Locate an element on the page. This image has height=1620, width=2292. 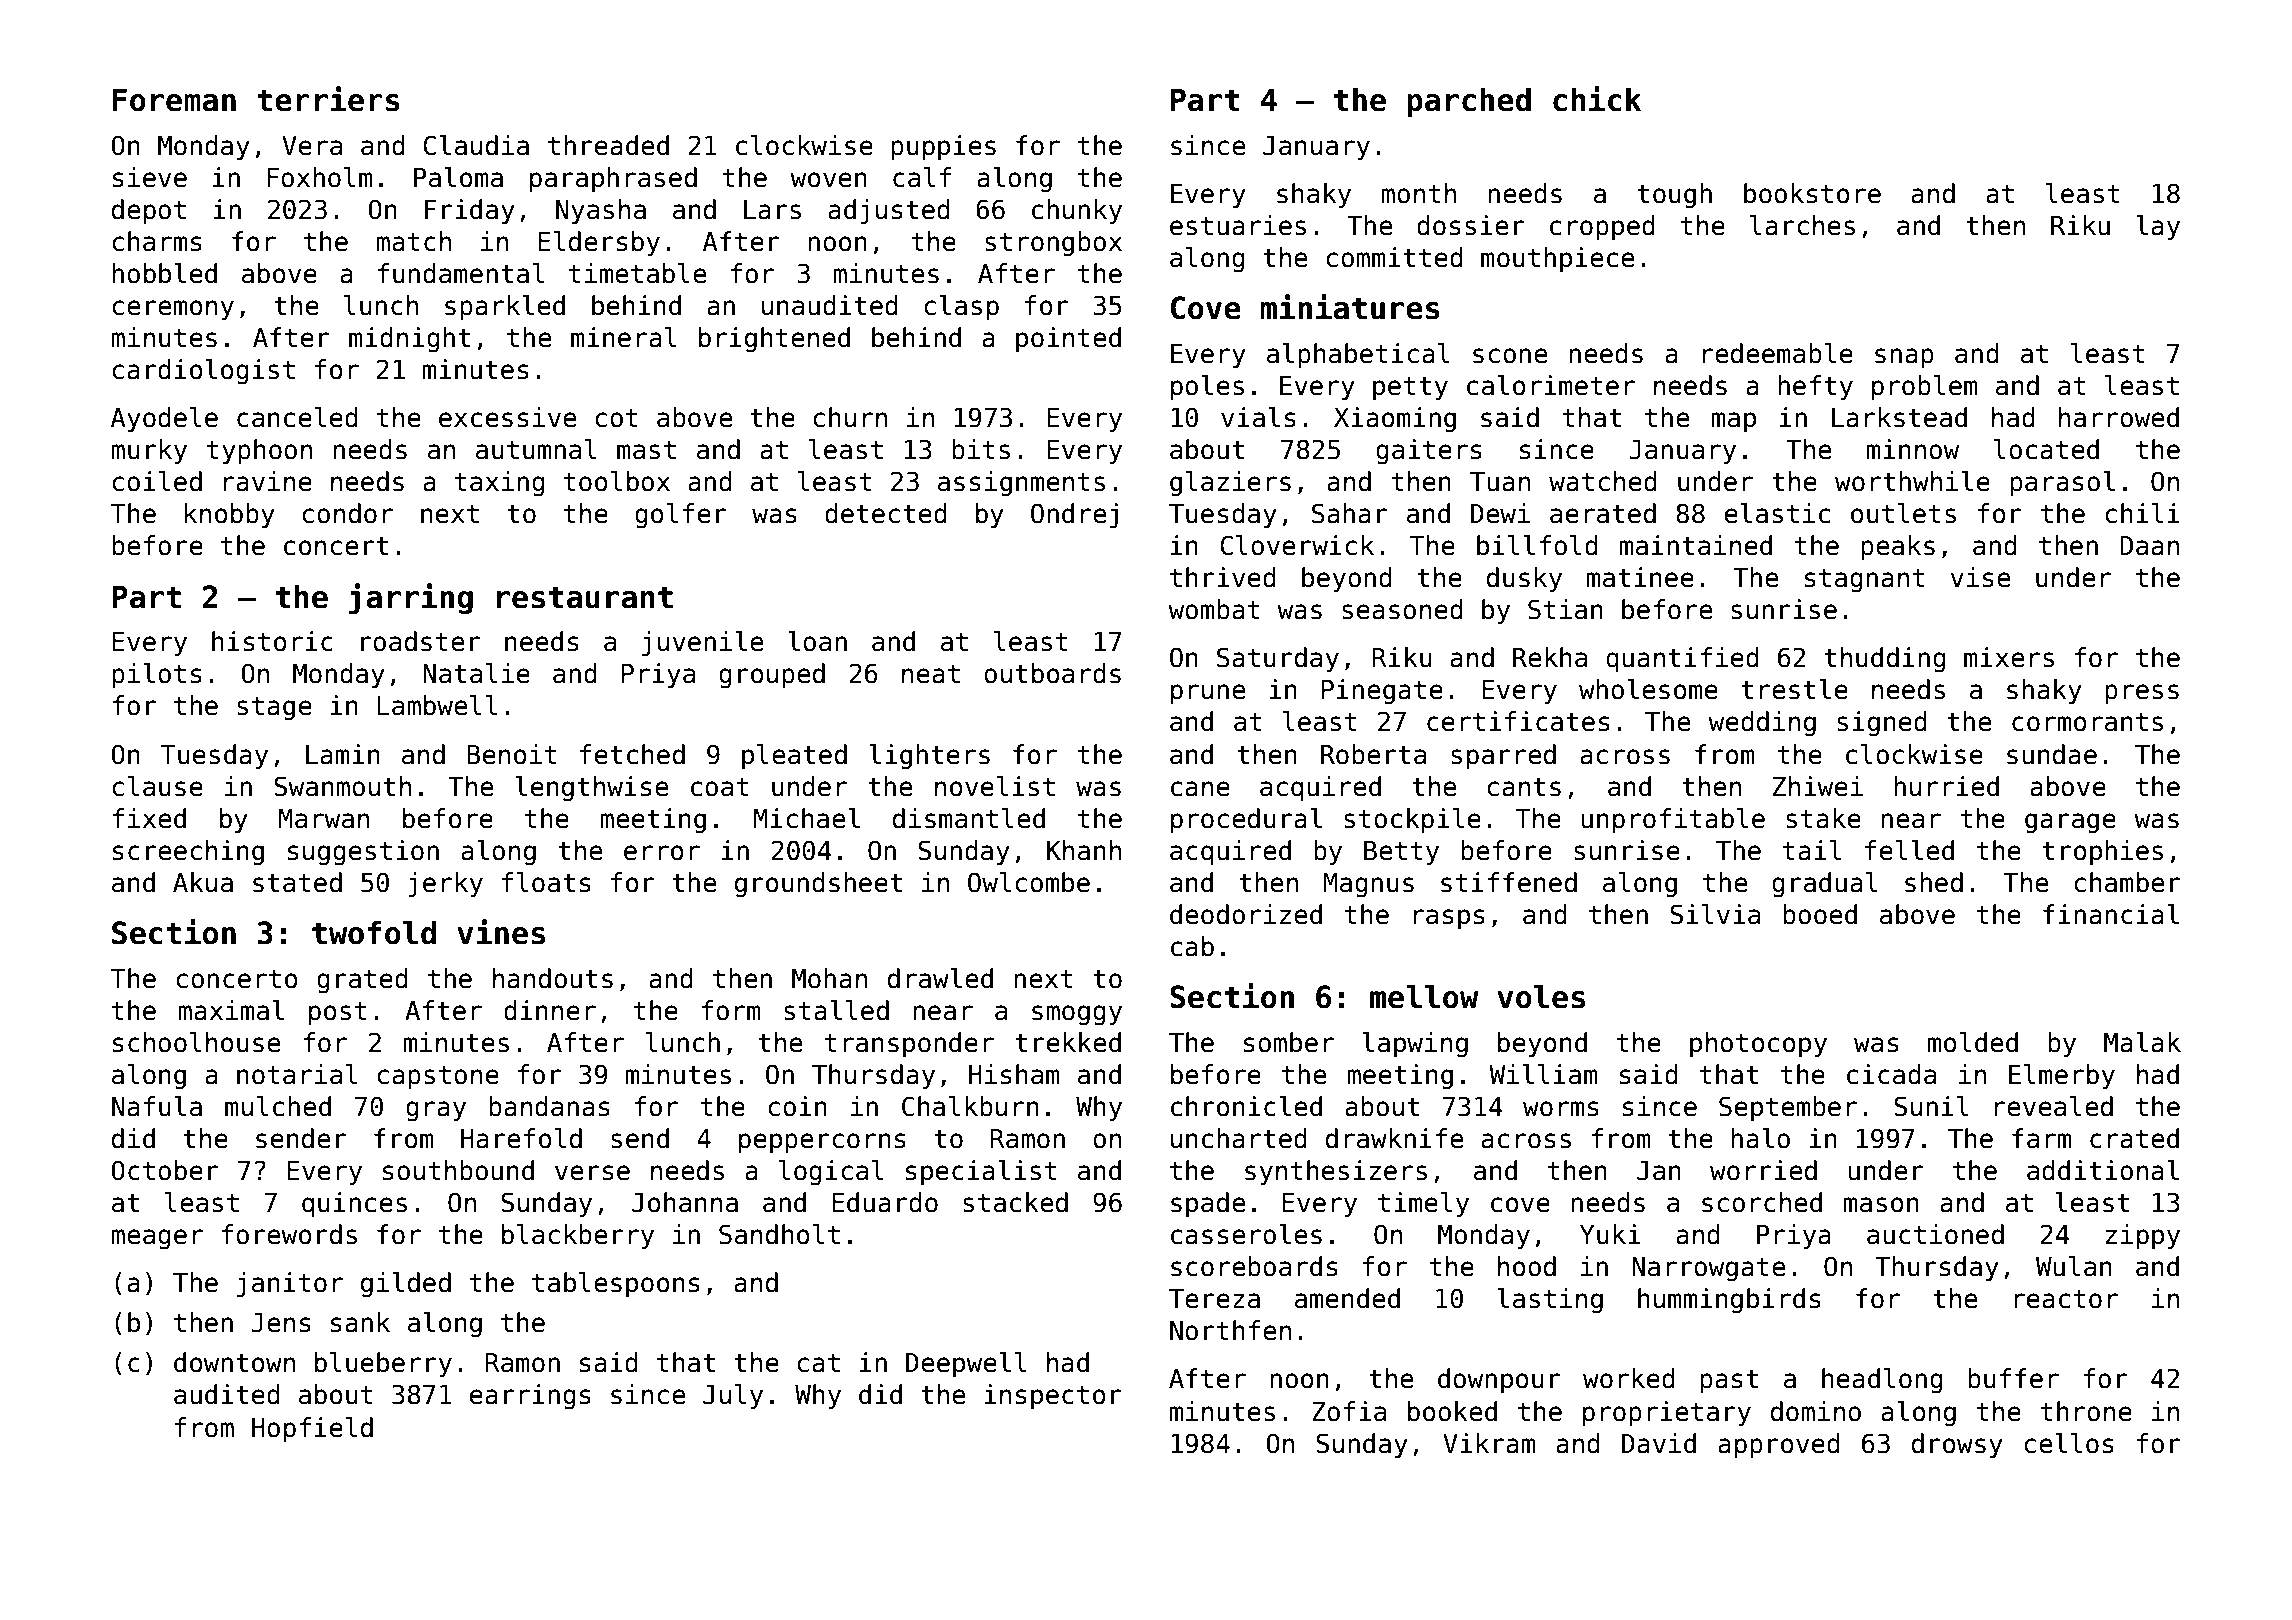
July is located at coordinates (733, 1397).
